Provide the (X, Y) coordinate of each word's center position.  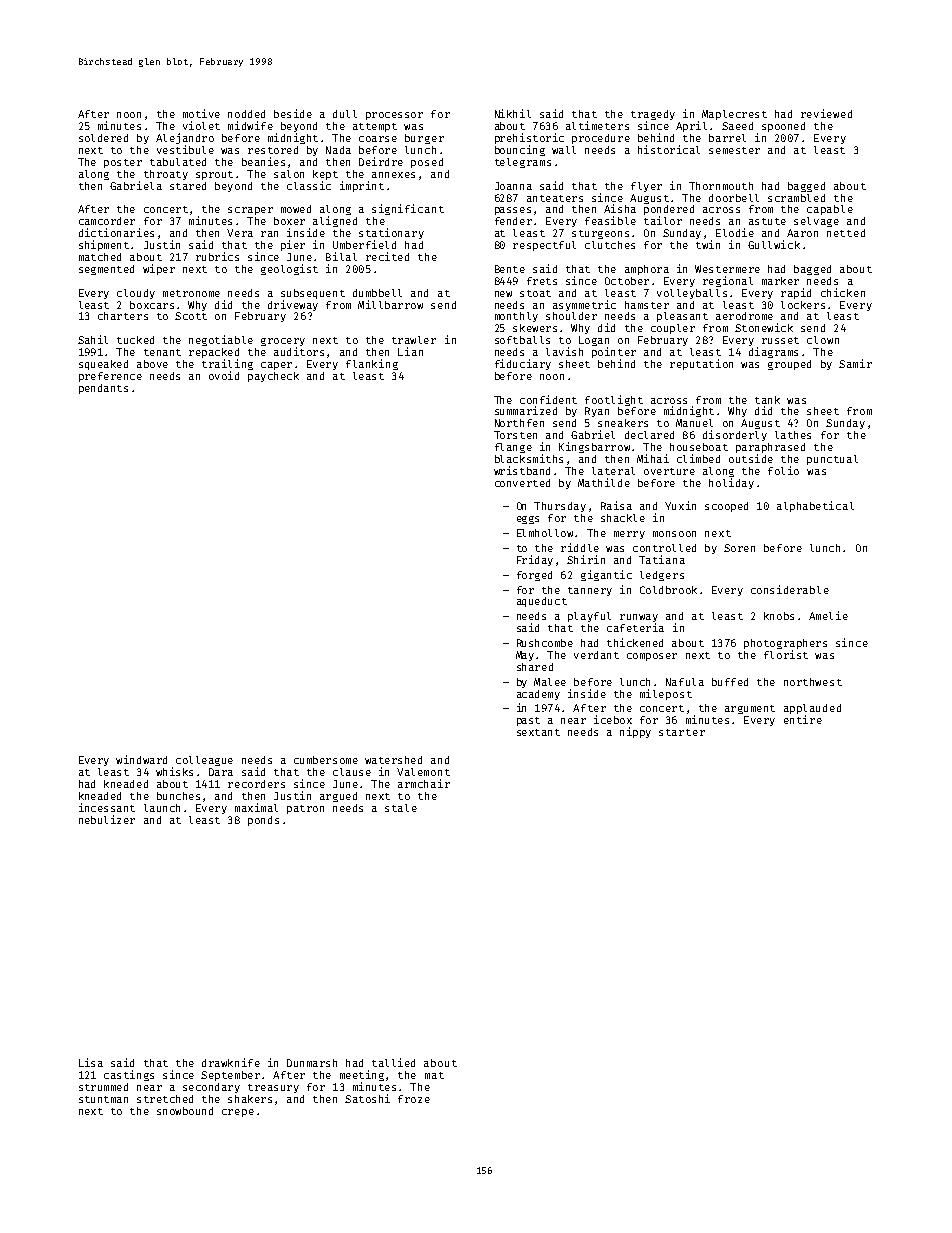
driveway (293, 305)
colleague (204, 761)
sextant (538, 732)
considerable (790, 589)
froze (414, 1099)
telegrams (523, 163)
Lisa (91, 1062)
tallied (393, 1062)
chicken (843, 292)
